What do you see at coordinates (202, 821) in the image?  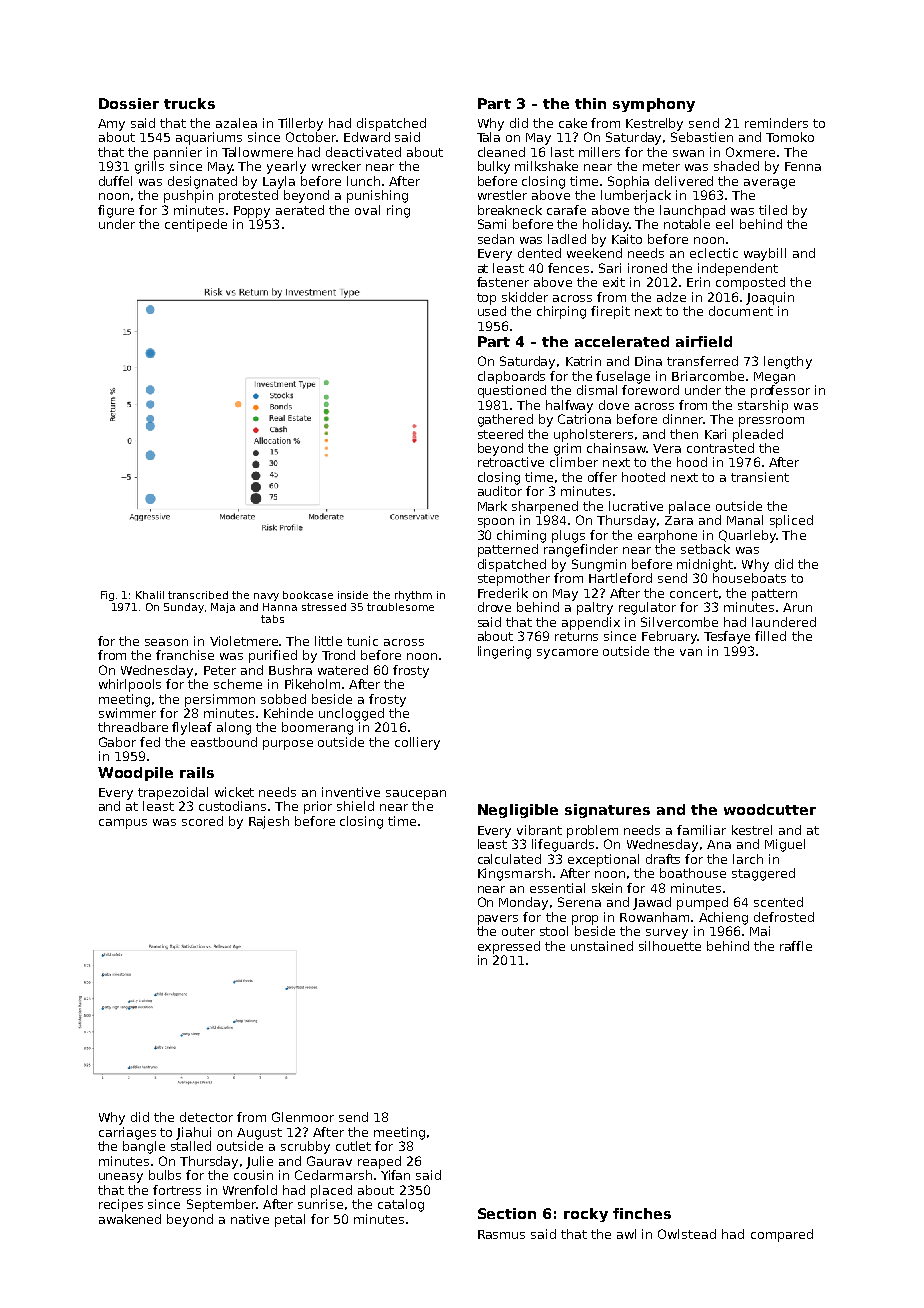 I see `scored` at bounding box center [202, 821].
